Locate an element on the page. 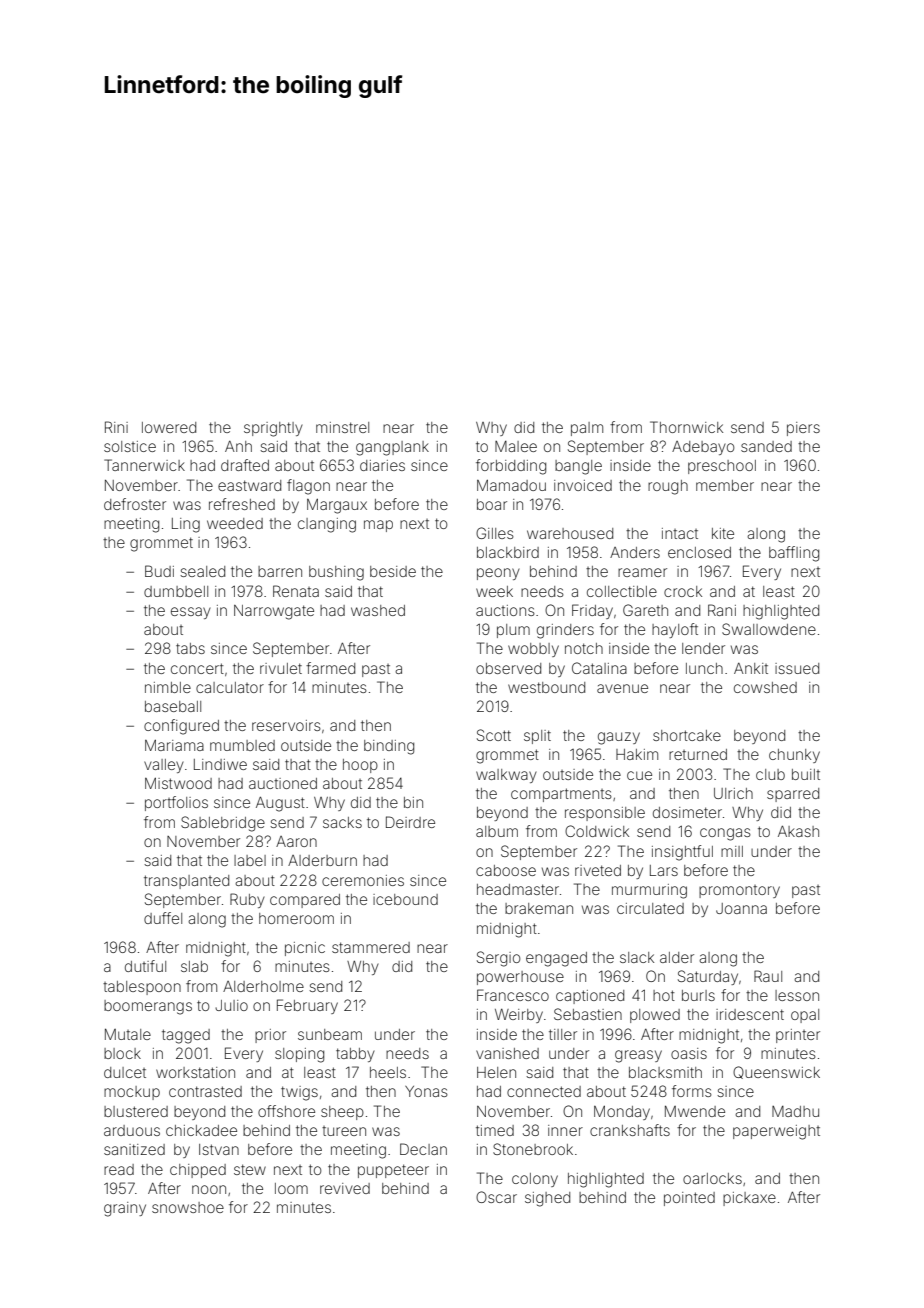 Image resolution: width=924 pixels, height=1308 pixels. stammered is located at coordinates (371, 947).
